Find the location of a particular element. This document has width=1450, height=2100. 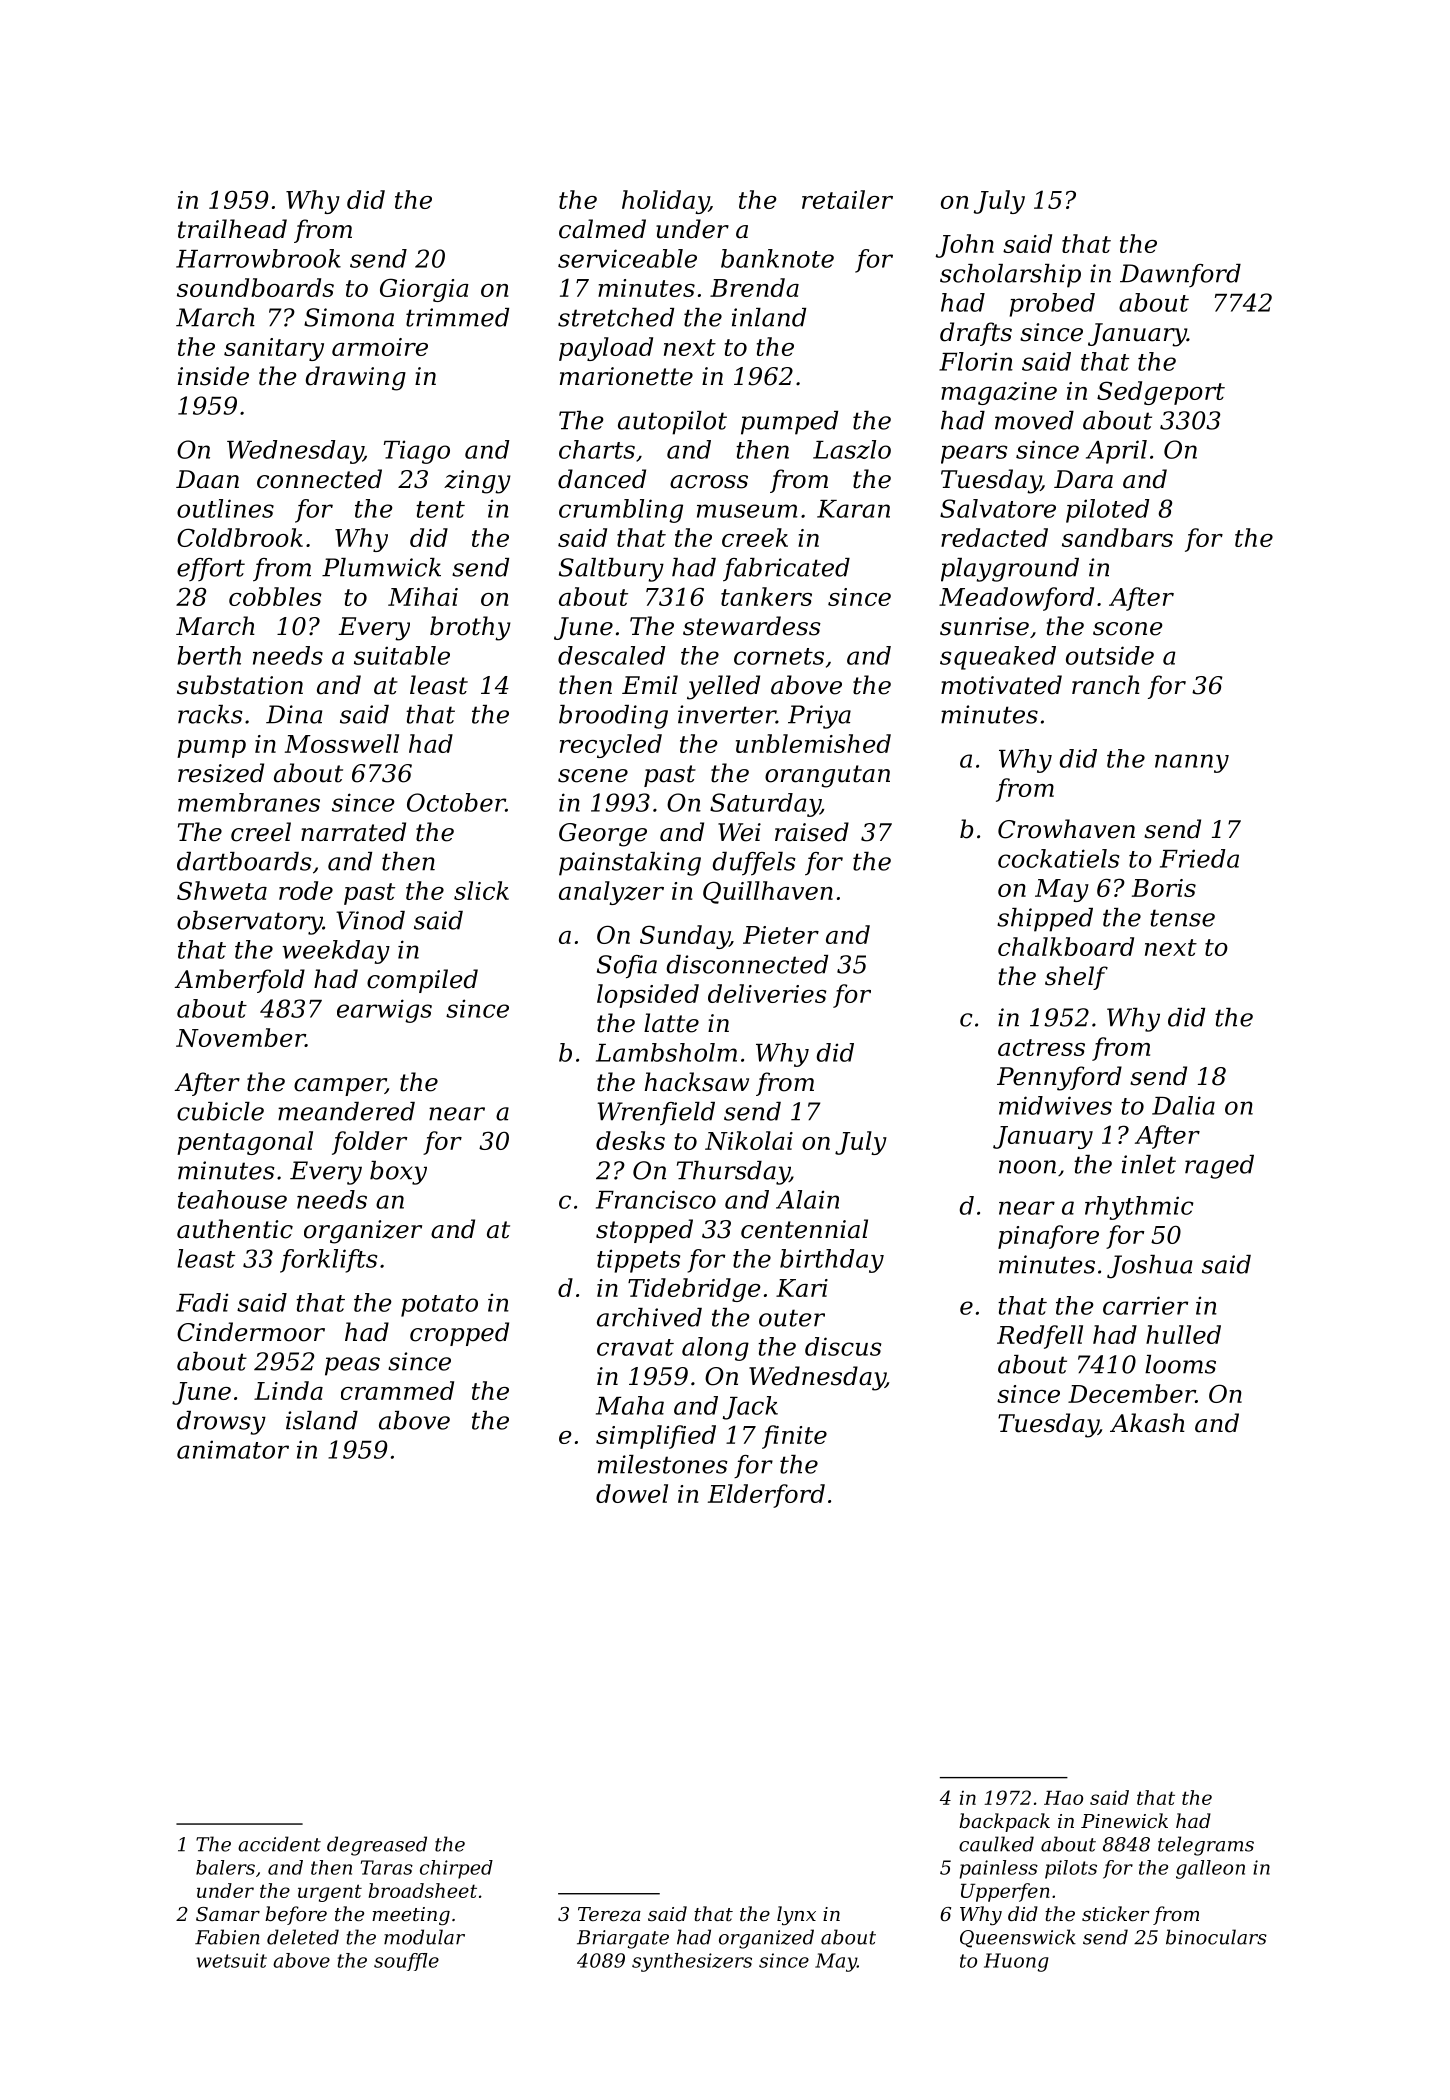

dowel is located at coordinates (632, 1493).
